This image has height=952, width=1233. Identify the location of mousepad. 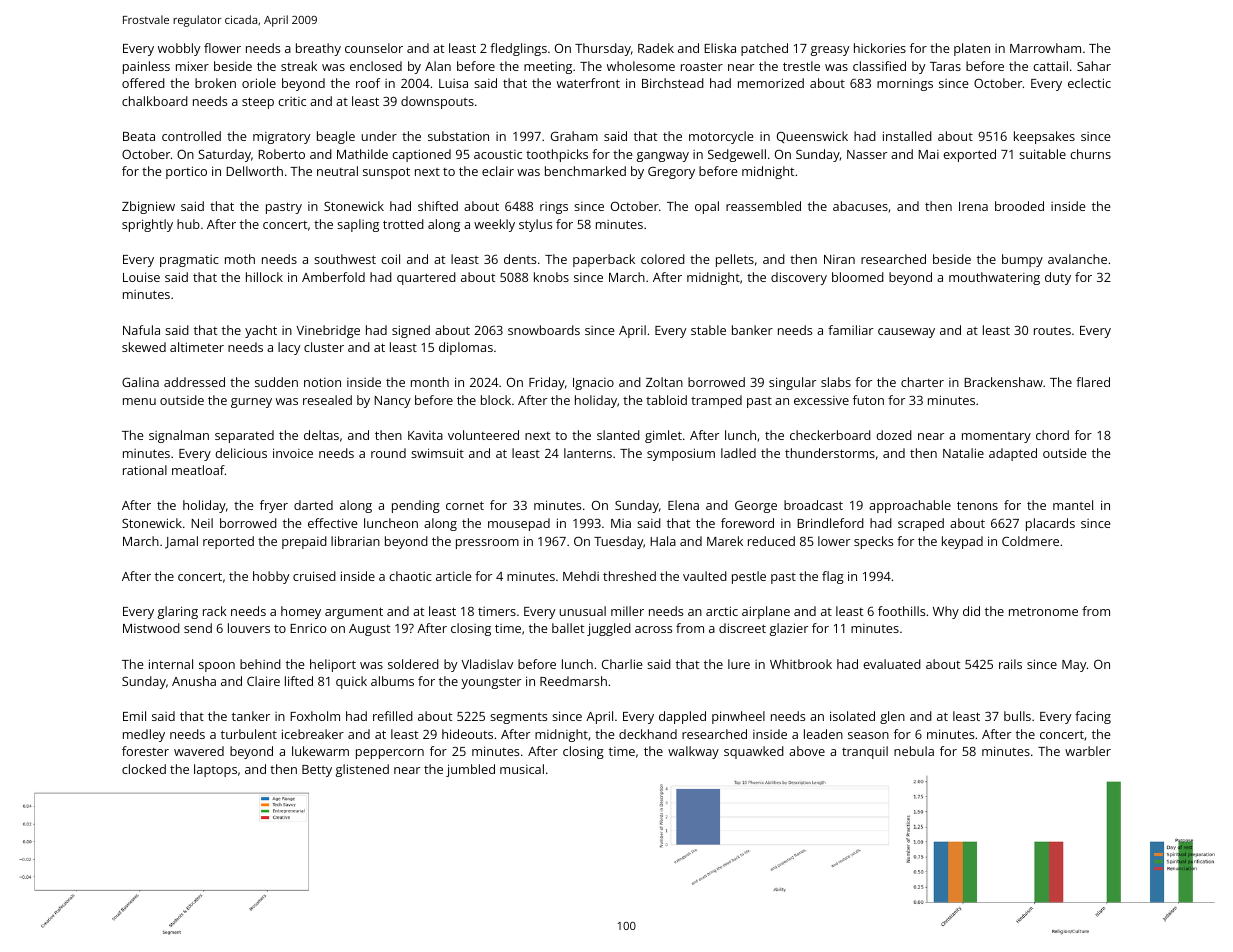
(519, 524).
